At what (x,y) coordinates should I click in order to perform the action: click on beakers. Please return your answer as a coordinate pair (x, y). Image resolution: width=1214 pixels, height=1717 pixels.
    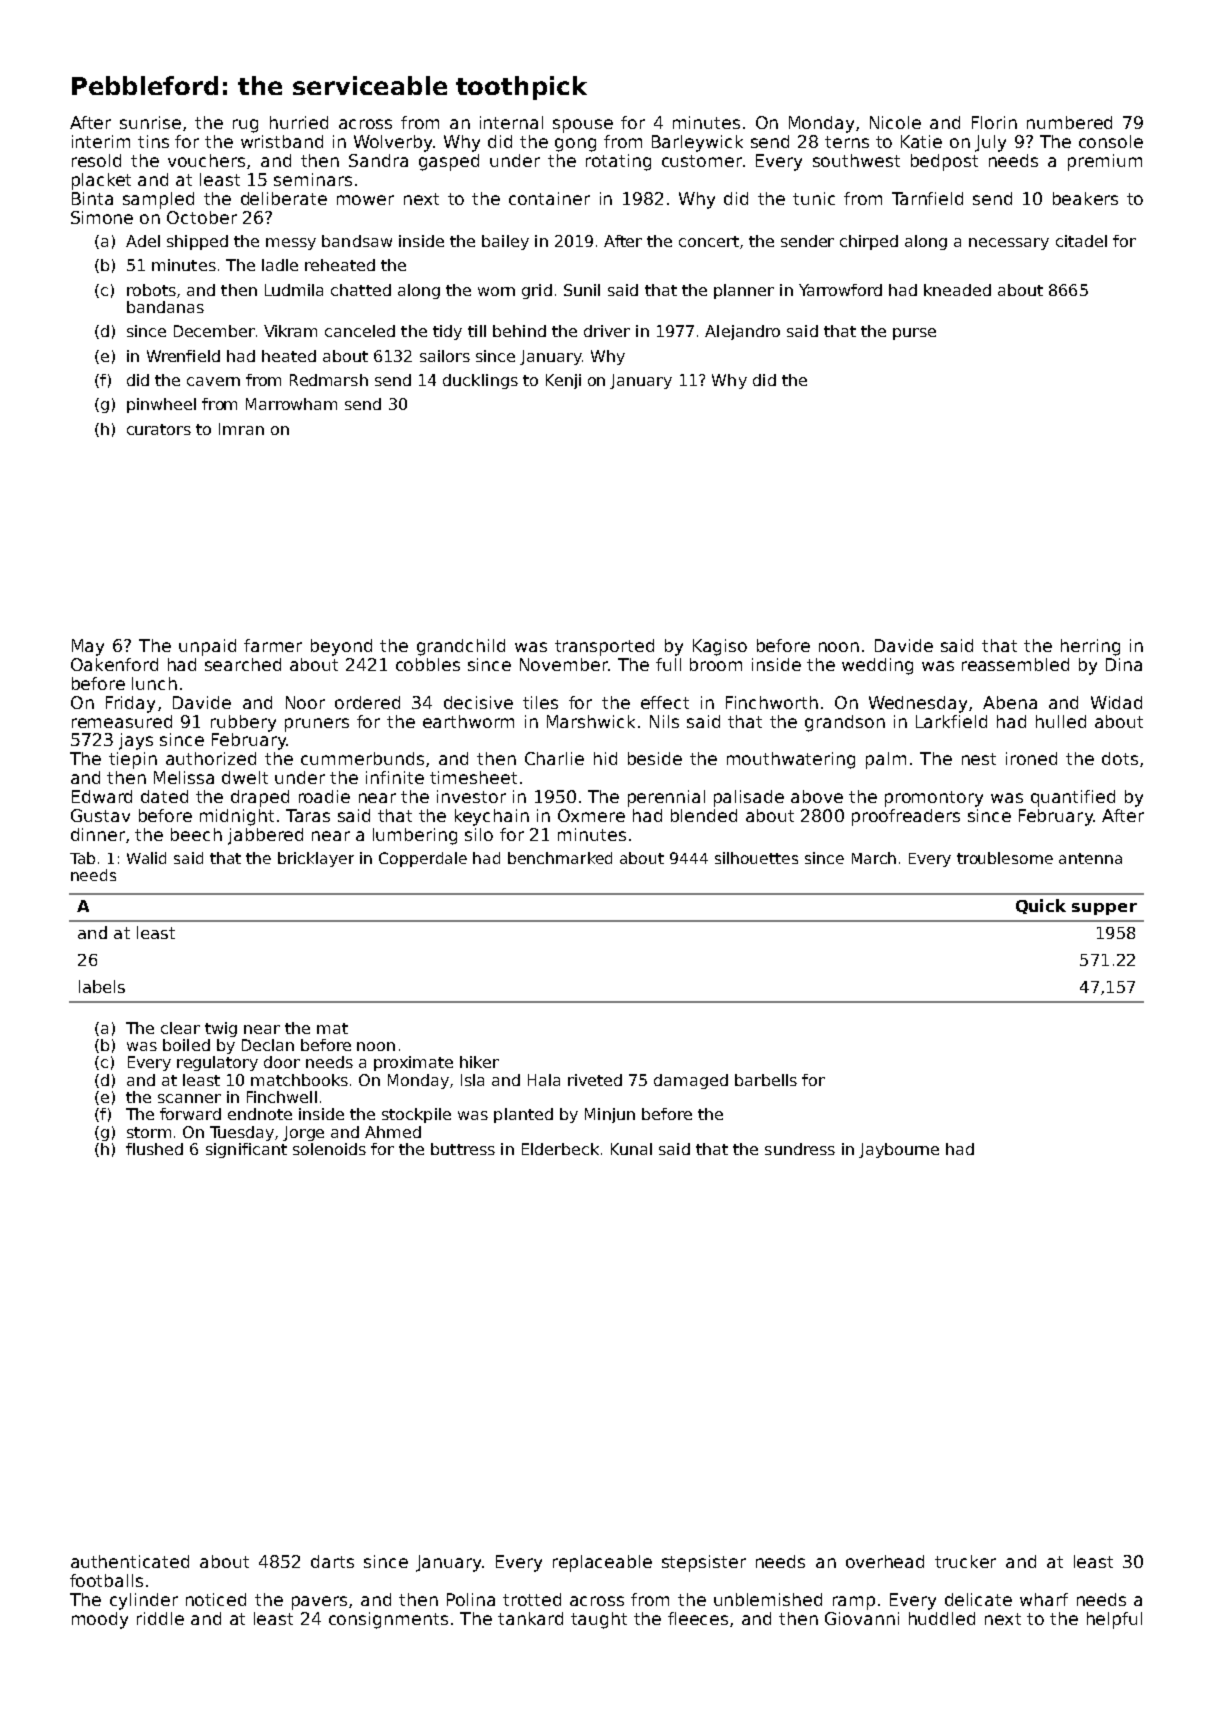
    Looking at the image, I should click on (1085, 198).
